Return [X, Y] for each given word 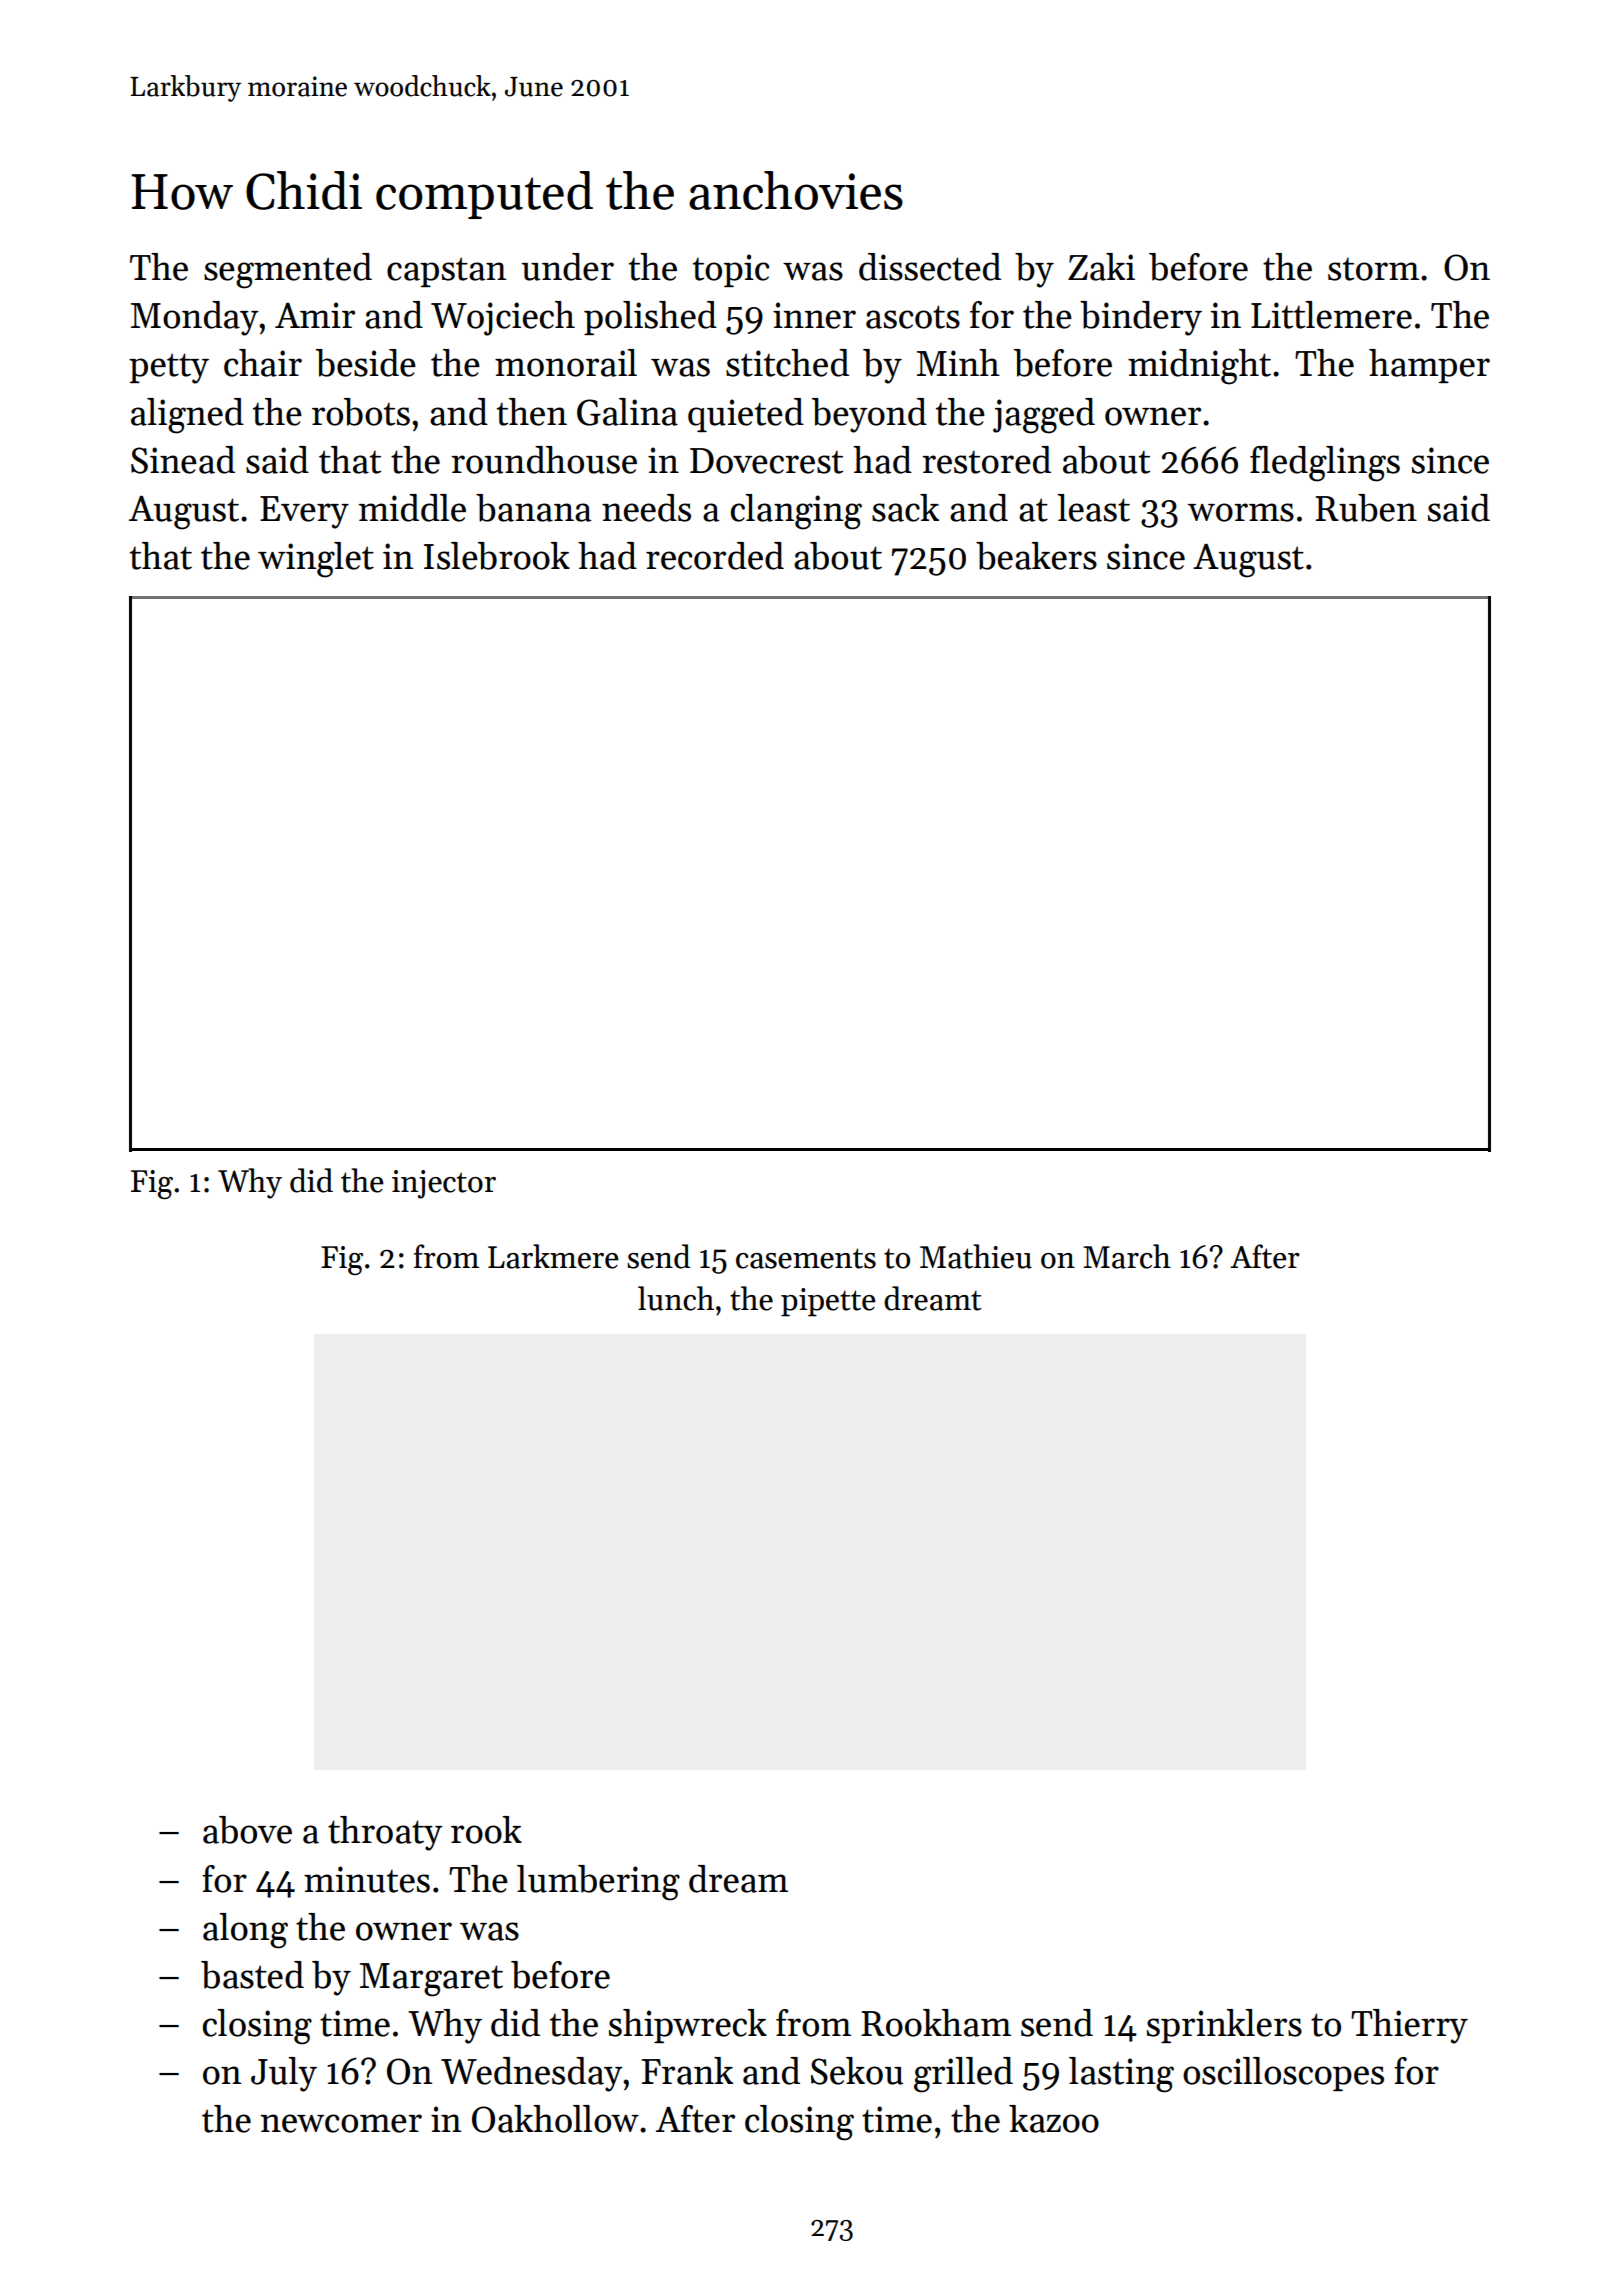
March [1127, 1256]
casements [806, 1258]
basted [252, 1975]
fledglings [1325, 464]
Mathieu [976, 1256]
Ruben [1366, 508]
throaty [385, 1833]
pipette [828, 1302]
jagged [1044, 416]
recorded [715, 556]
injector [444, 1184]
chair [263, 363]
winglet [316, 560]
